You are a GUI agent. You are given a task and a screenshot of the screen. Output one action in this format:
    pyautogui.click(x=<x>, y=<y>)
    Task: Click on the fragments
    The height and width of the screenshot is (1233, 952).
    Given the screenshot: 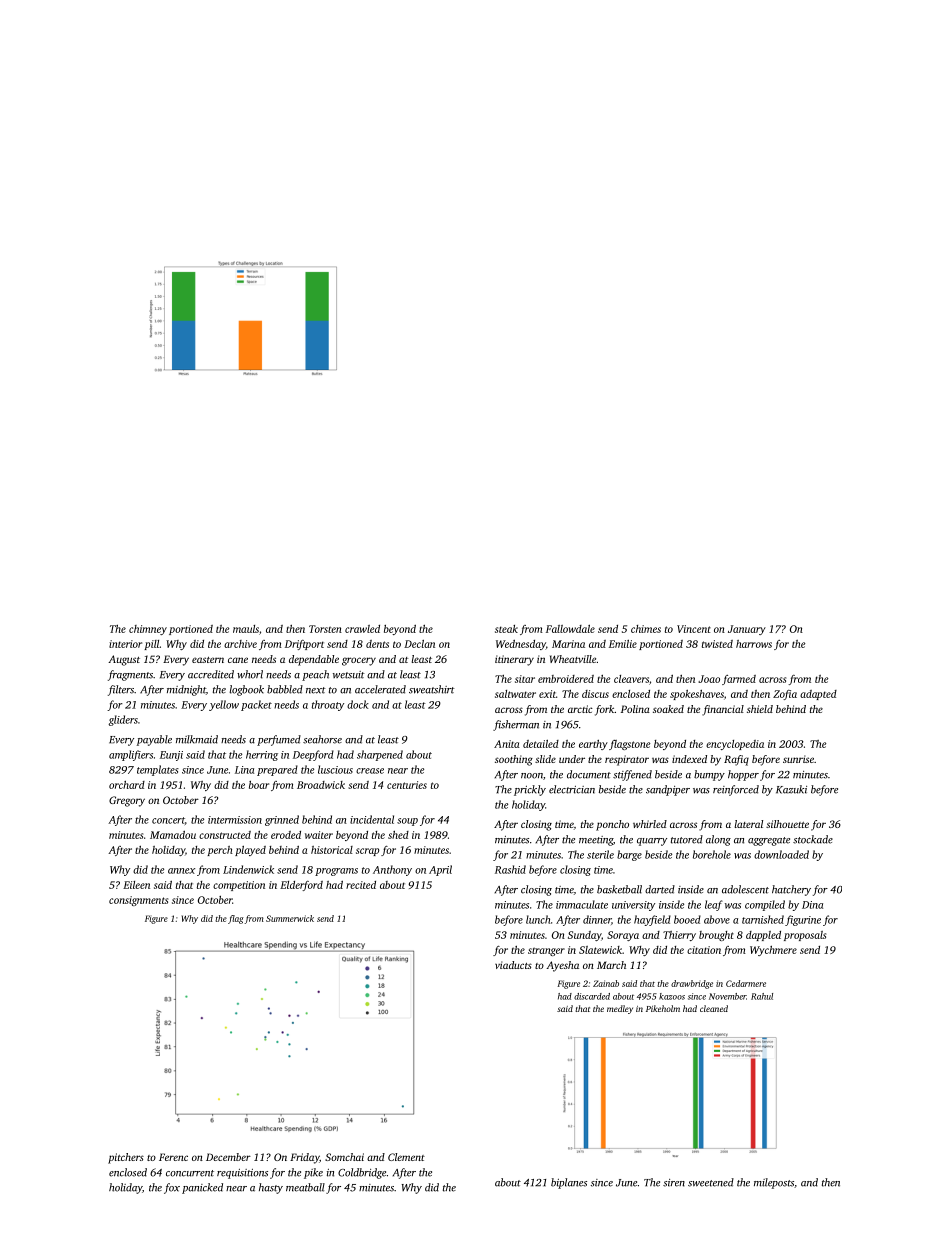 What is the action you would take?
    pyautogui.click(x=130, y=675)
